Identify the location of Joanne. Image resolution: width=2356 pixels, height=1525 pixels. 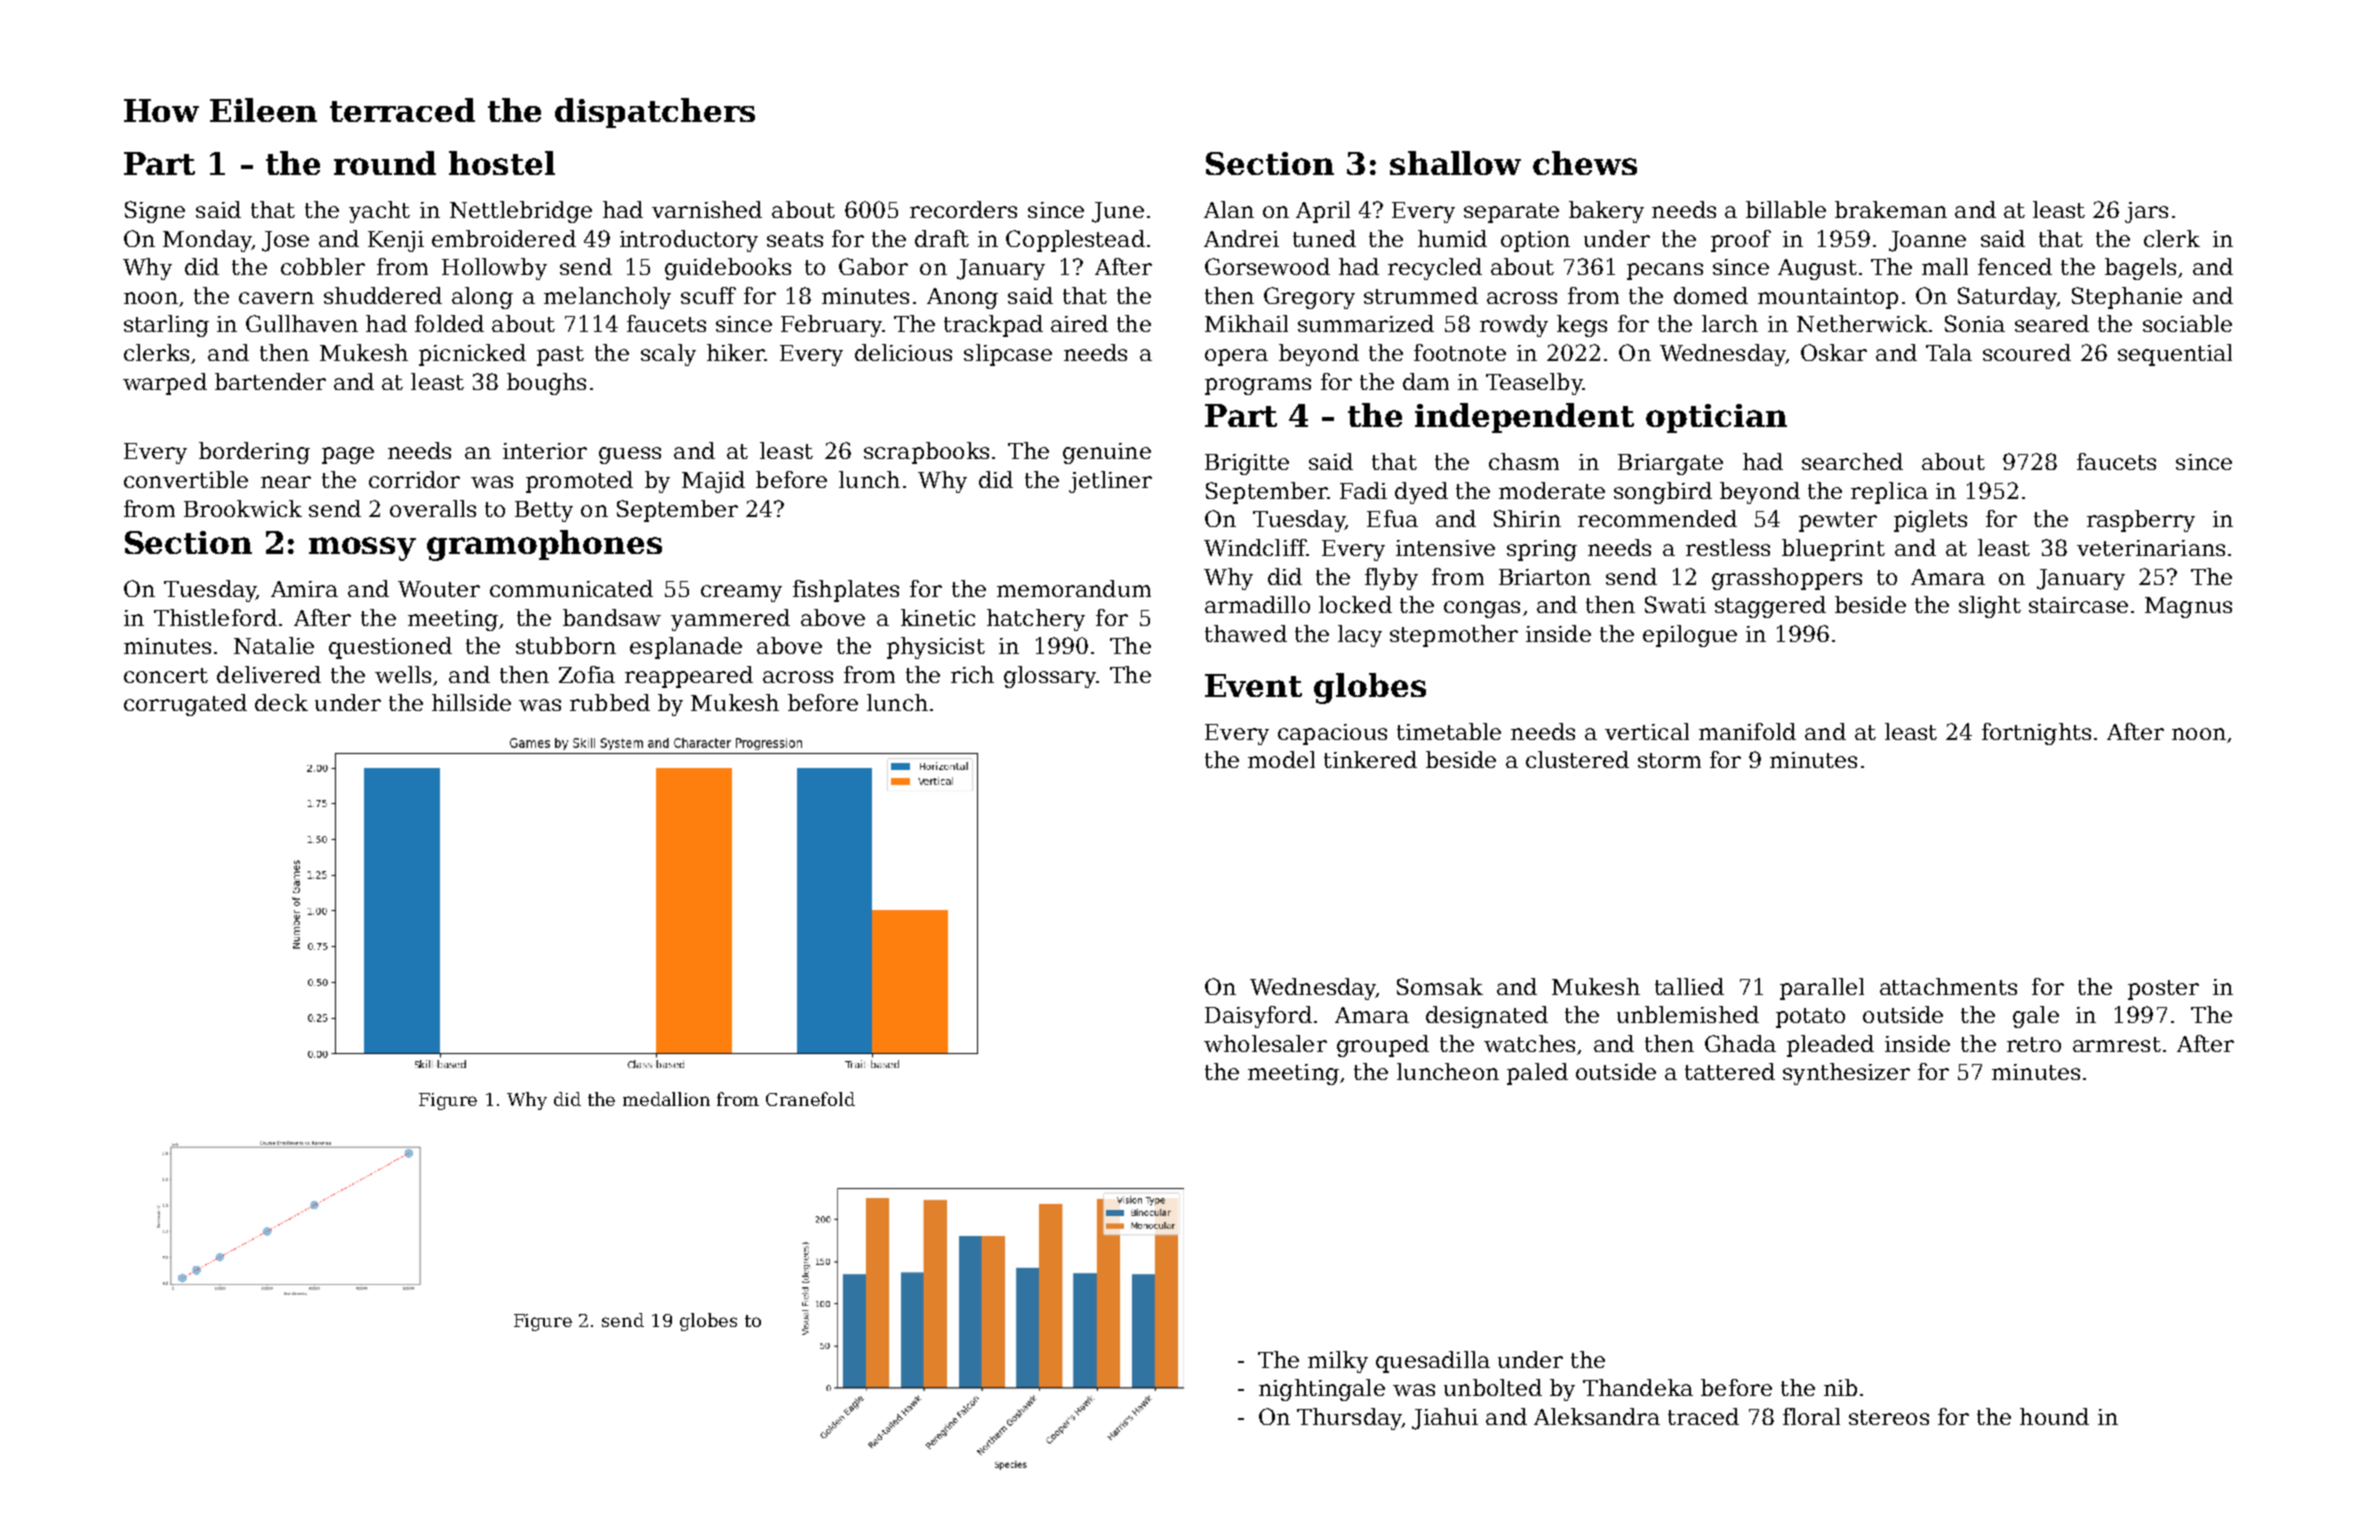
(1927, 241).
